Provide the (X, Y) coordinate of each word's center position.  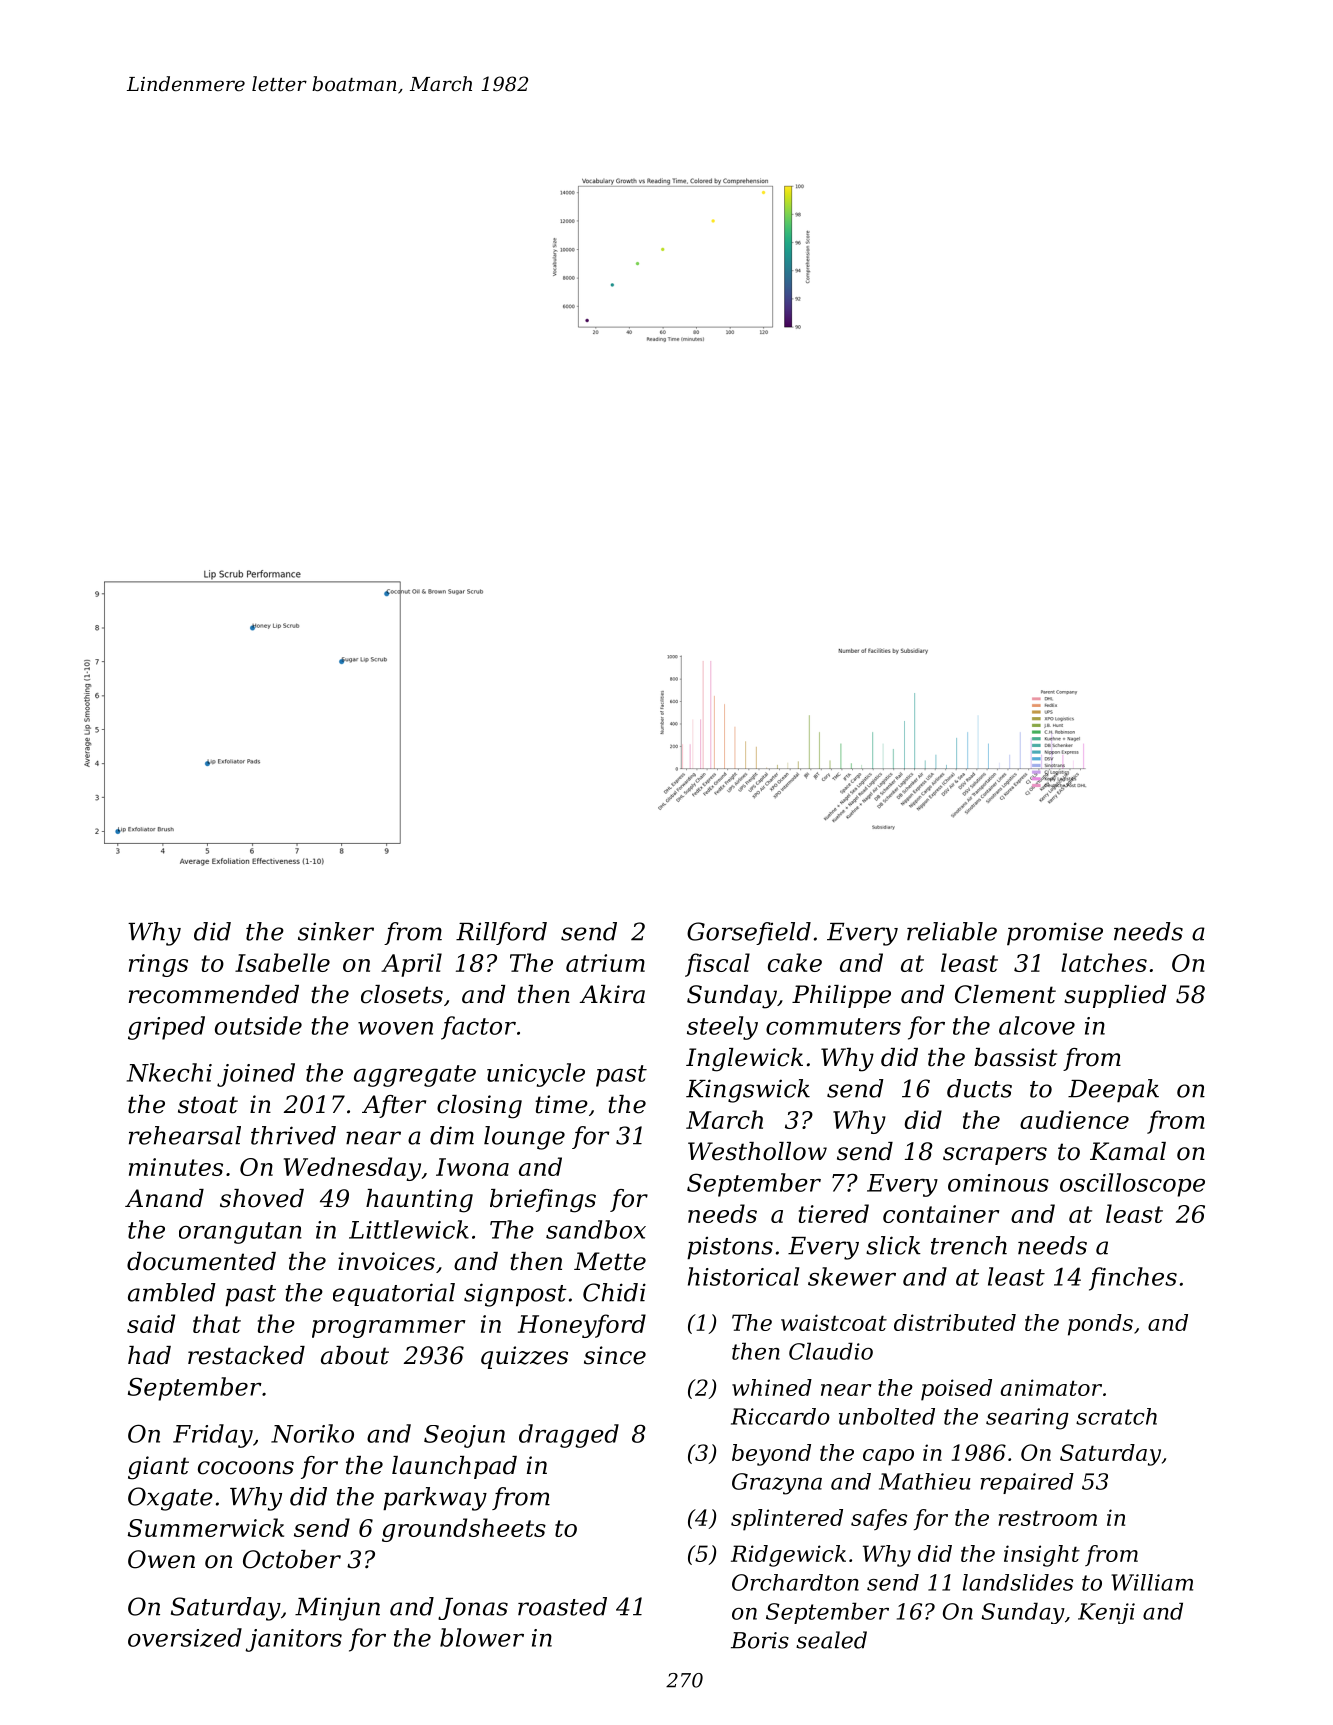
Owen (161, 1559)
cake (795, 962)
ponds (1100, 1325)
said (151, 1323)
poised (956, 1390)
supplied (1115, 996)
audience (1074, 1119)
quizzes (524, 1357)
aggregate (415, 1076)
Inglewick (744, 1060)
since (615, 1355)
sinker (336, 931)
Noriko (312, 1433)
